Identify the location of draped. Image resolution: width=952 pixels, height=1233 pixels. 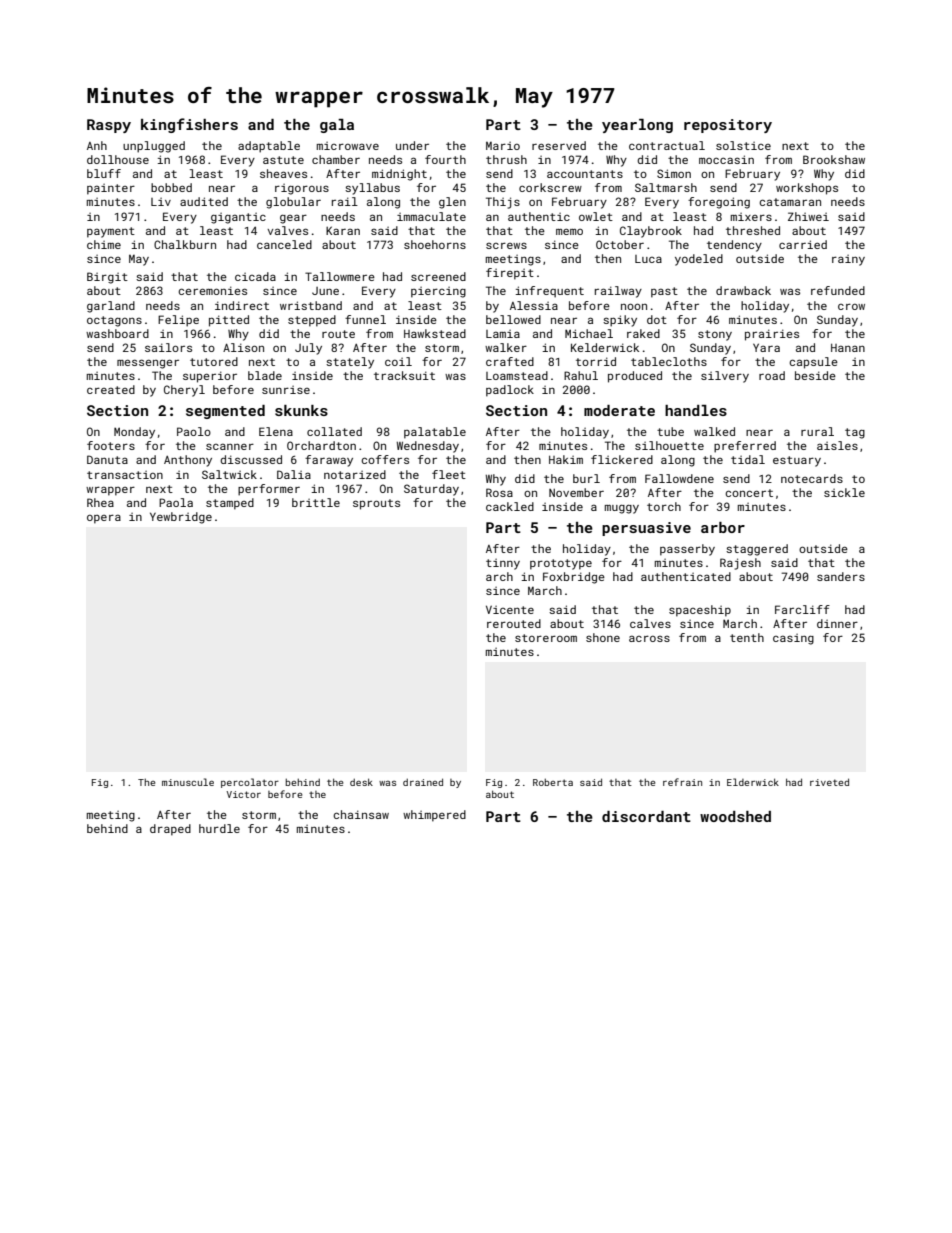
(170, 830).
